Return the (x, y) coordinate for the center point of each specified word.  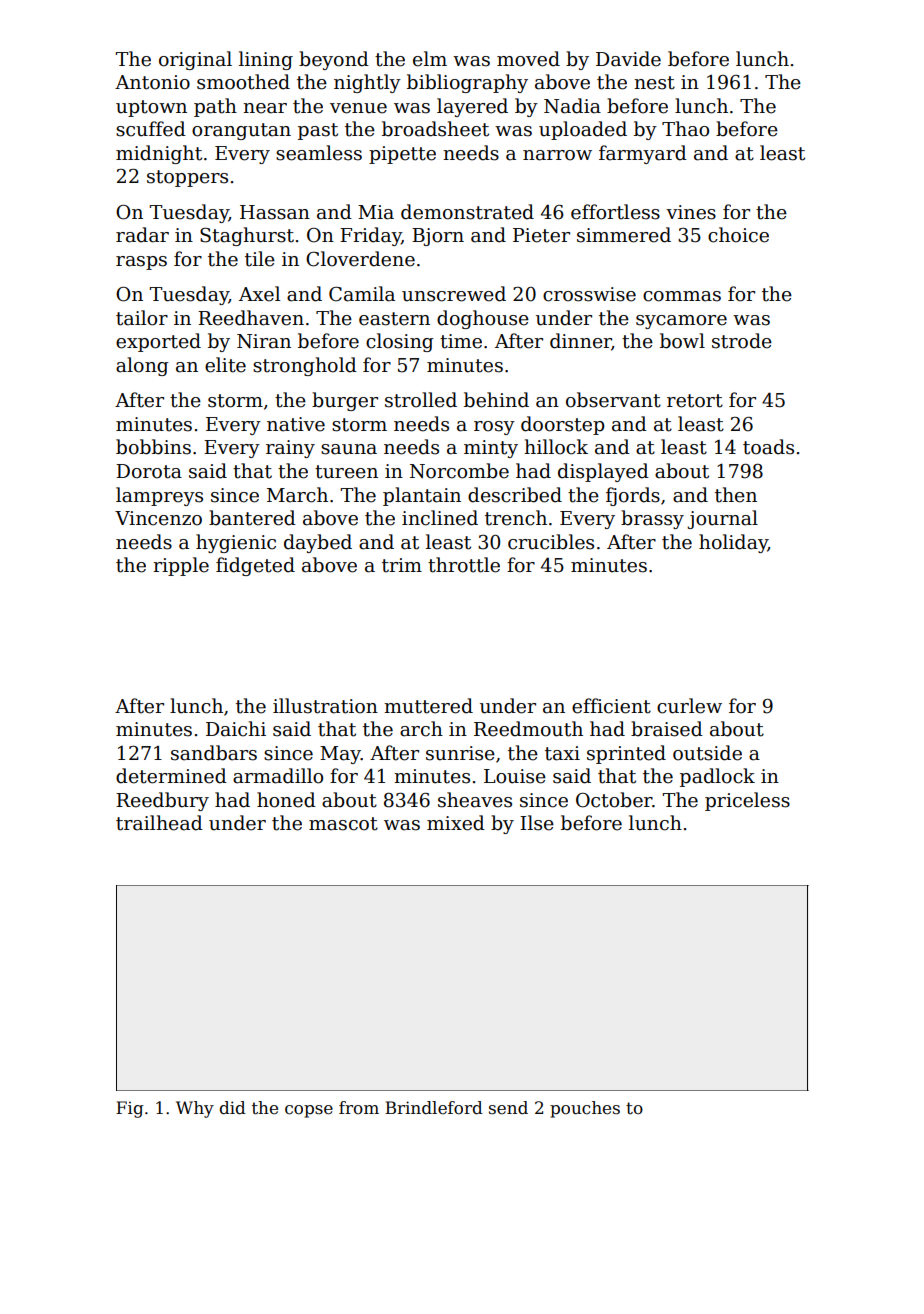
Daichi (236, 729)
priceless (747, 801)
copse (309, 1111)
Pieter (541, 235)
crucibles (551, 542)
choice (738, 235)
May (340, 755)
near (265, 108)
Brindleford (434, 1108)
